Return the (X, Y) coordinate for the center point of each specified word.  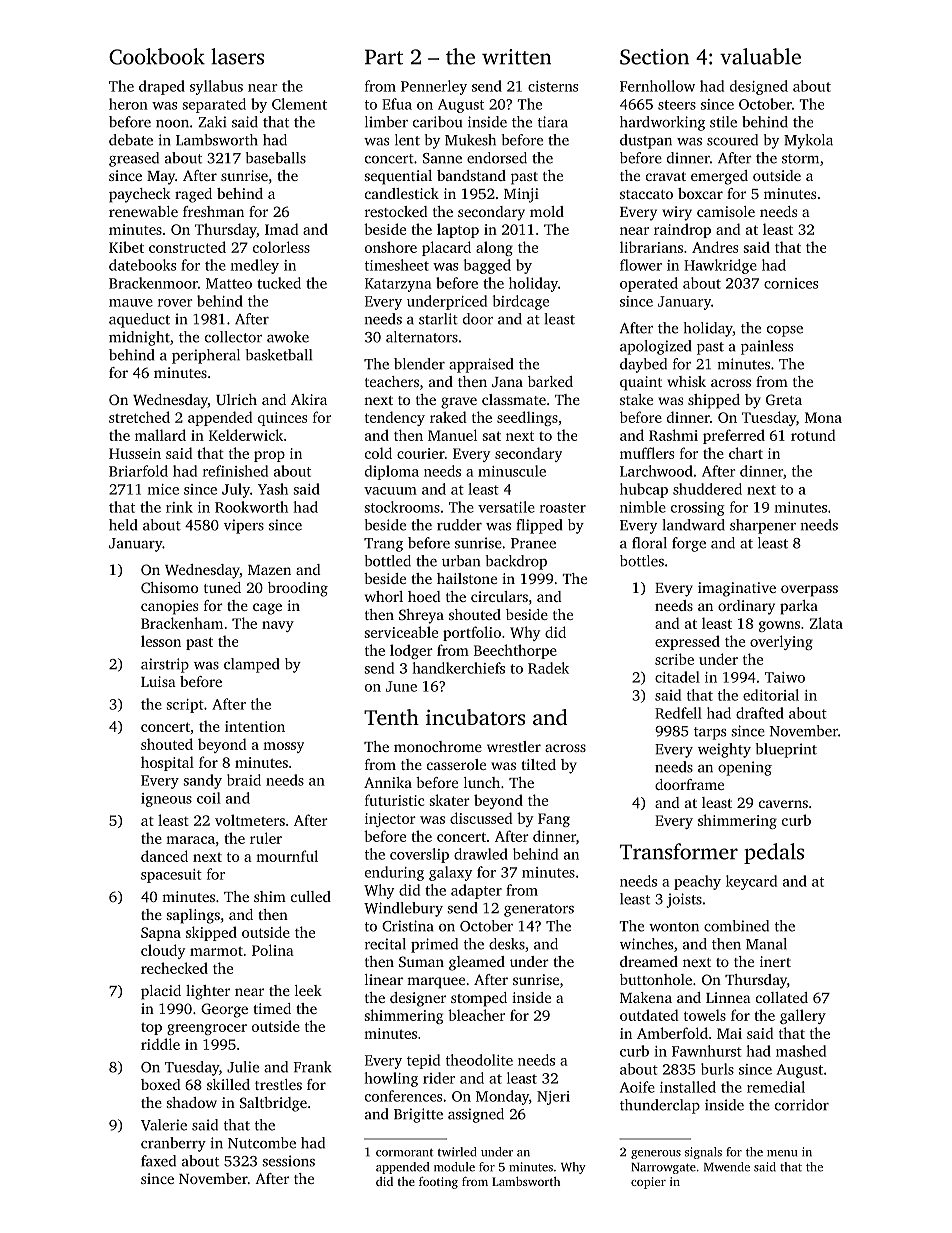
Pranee (533, 543)
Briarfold (138, 471)
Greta (784, 399)
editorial (771, 695)
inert (775, 961)
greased (134, 159)
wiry (677, 213)
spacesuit (171, 876)
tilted (538, 764)
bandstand (471, 175)
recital (385, 944)
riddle (160, 1044)
